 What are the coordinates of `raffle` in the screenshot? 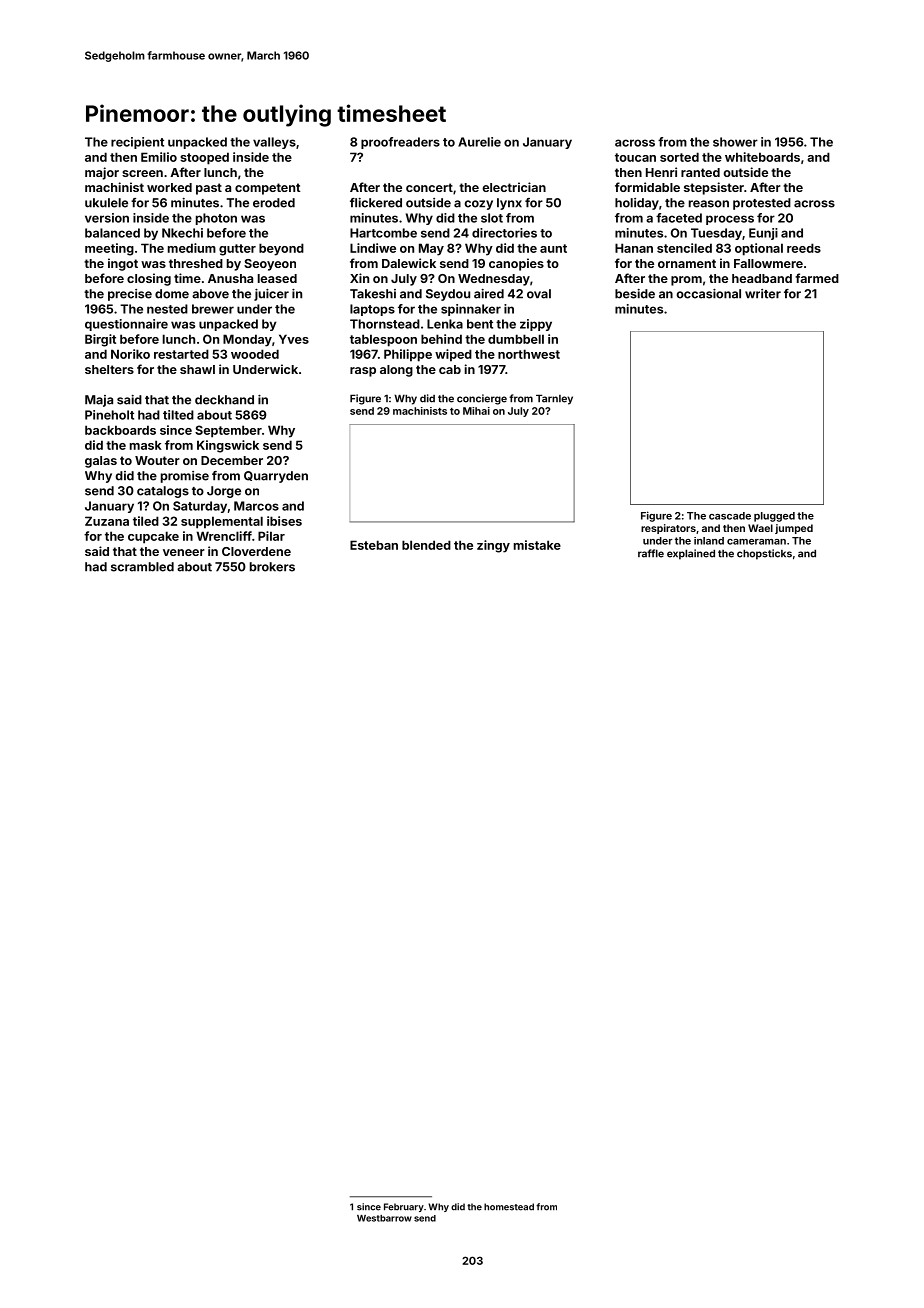 It's located at (651, 553).
